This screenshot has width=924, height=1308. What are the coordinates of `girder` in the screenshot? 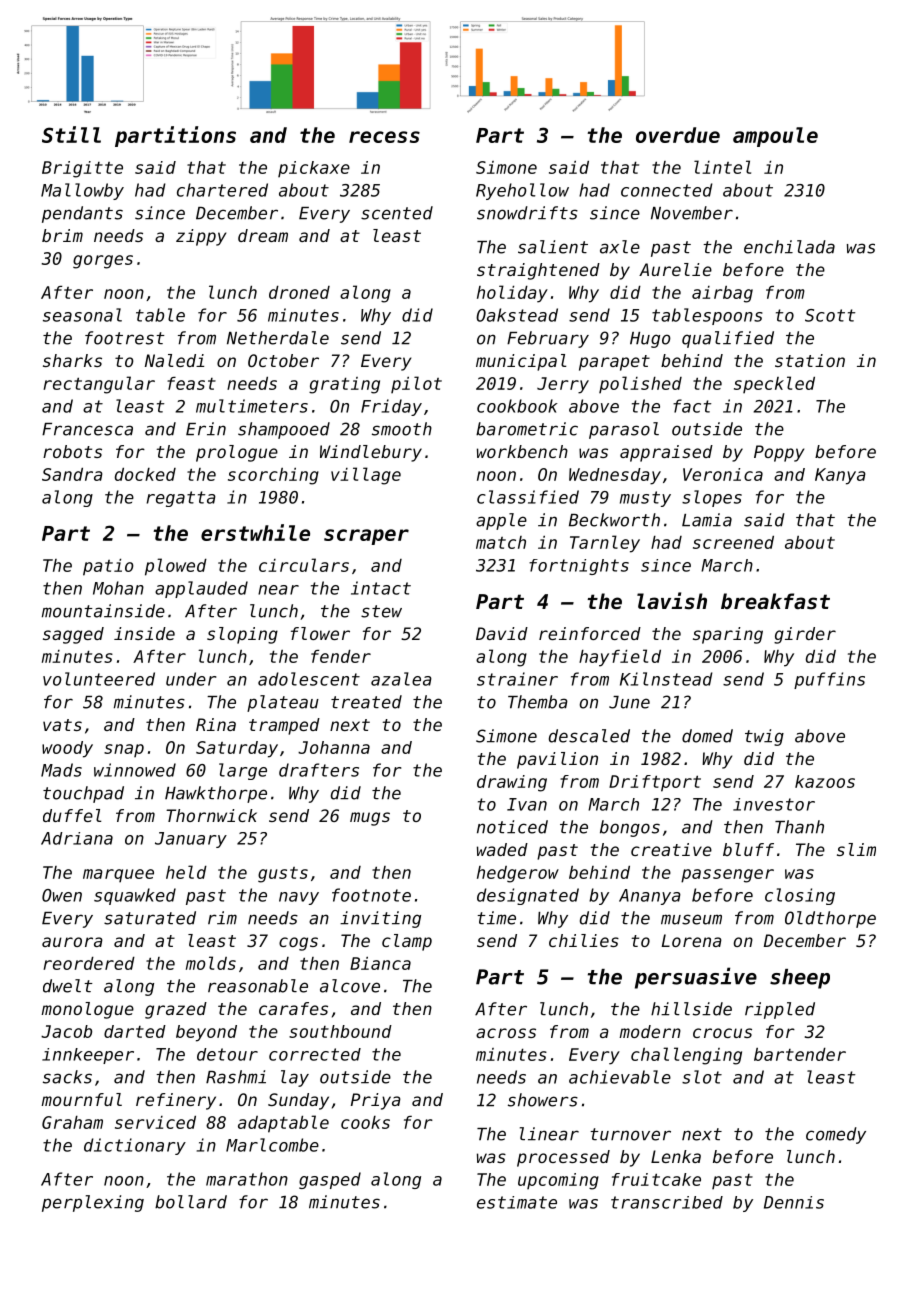 It's located at (805, 635).
